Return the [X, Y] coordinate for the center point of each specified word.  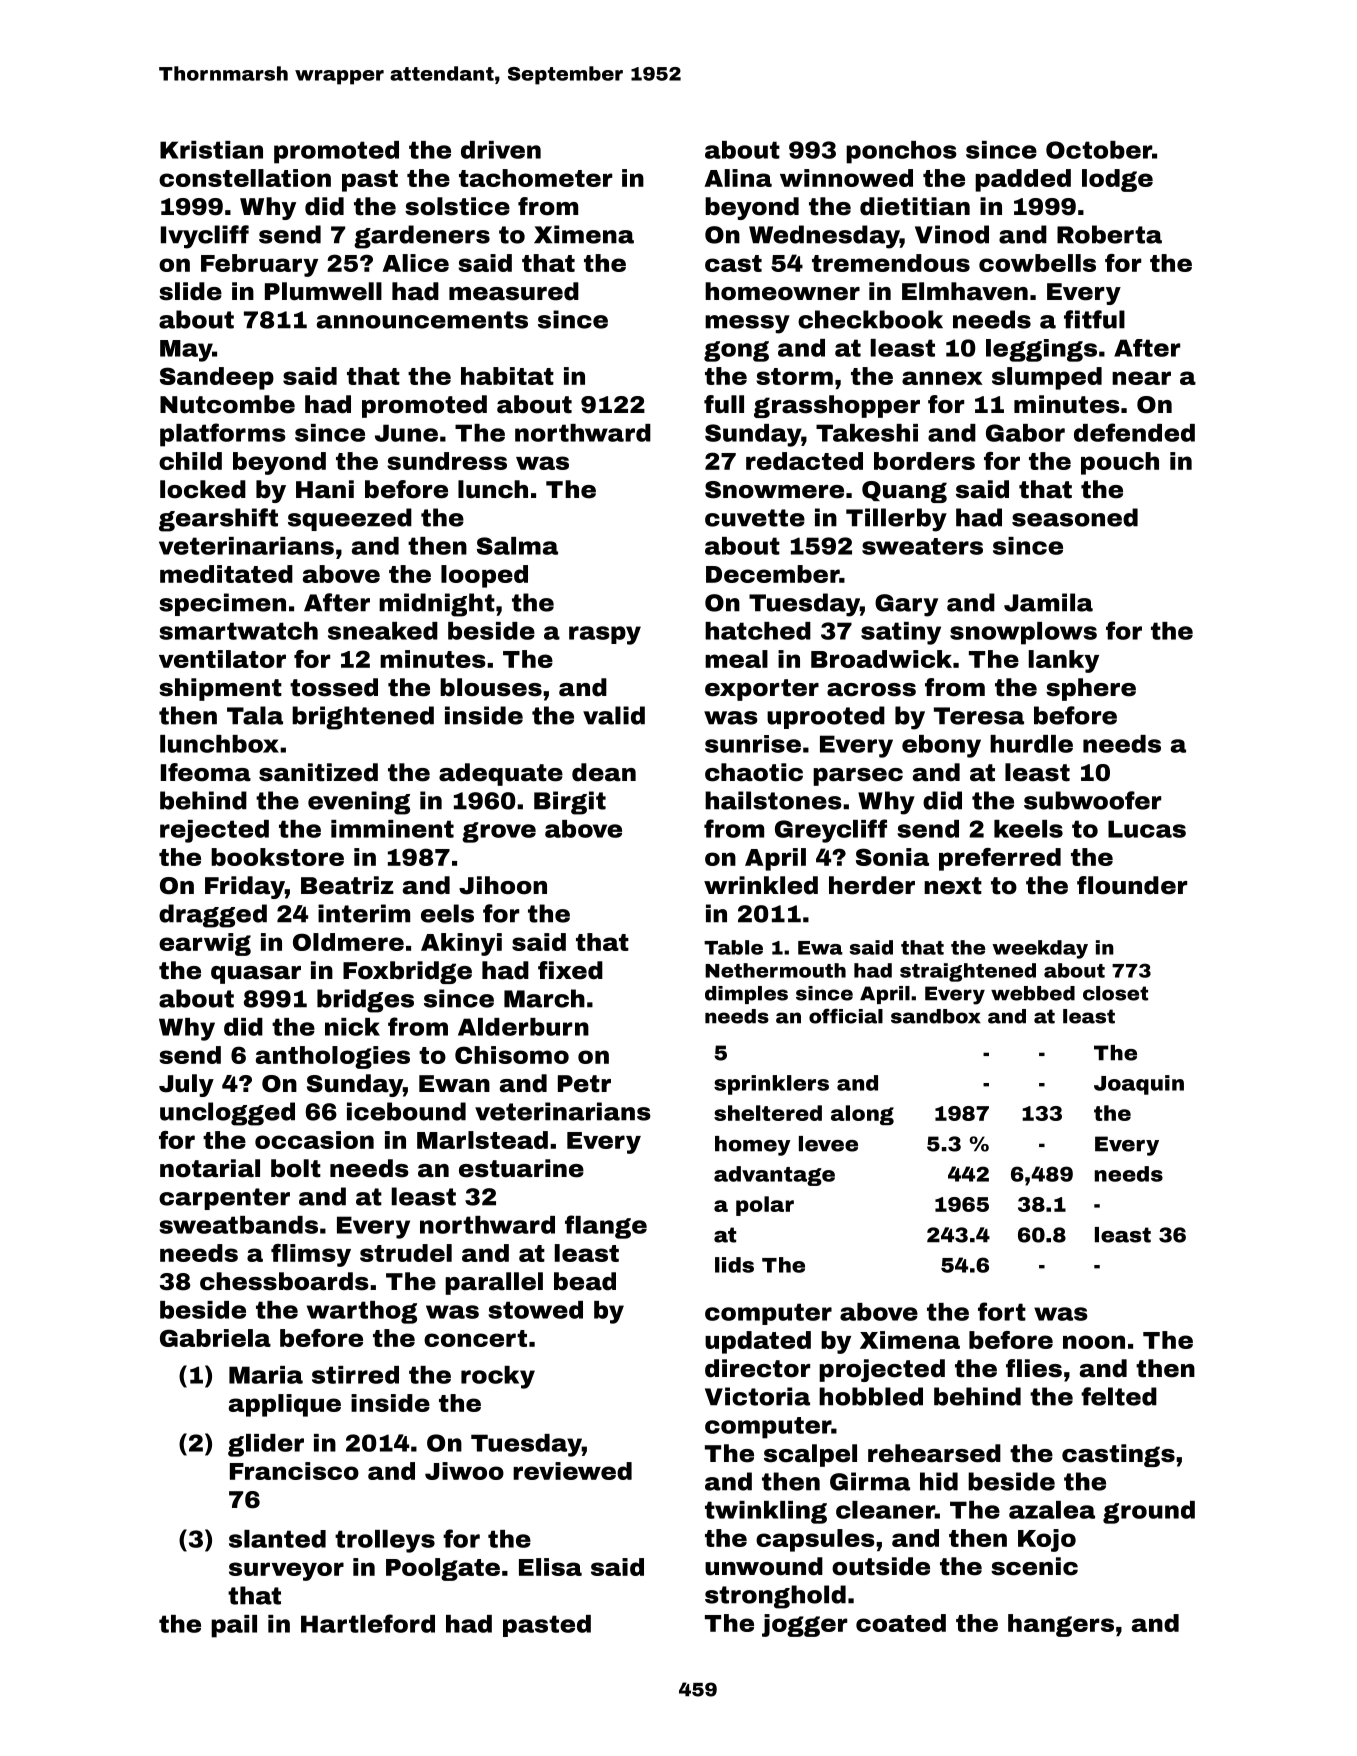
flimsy [311, 1255]
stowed [535, 1310]
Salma [517, 546]
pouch [1120, 463]
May [186, 351]
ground [1149, 1512]
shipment [220, 689]
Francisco [294, 1471]
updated [758, 1342]
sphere [1091, 689]
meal [736, 659]
